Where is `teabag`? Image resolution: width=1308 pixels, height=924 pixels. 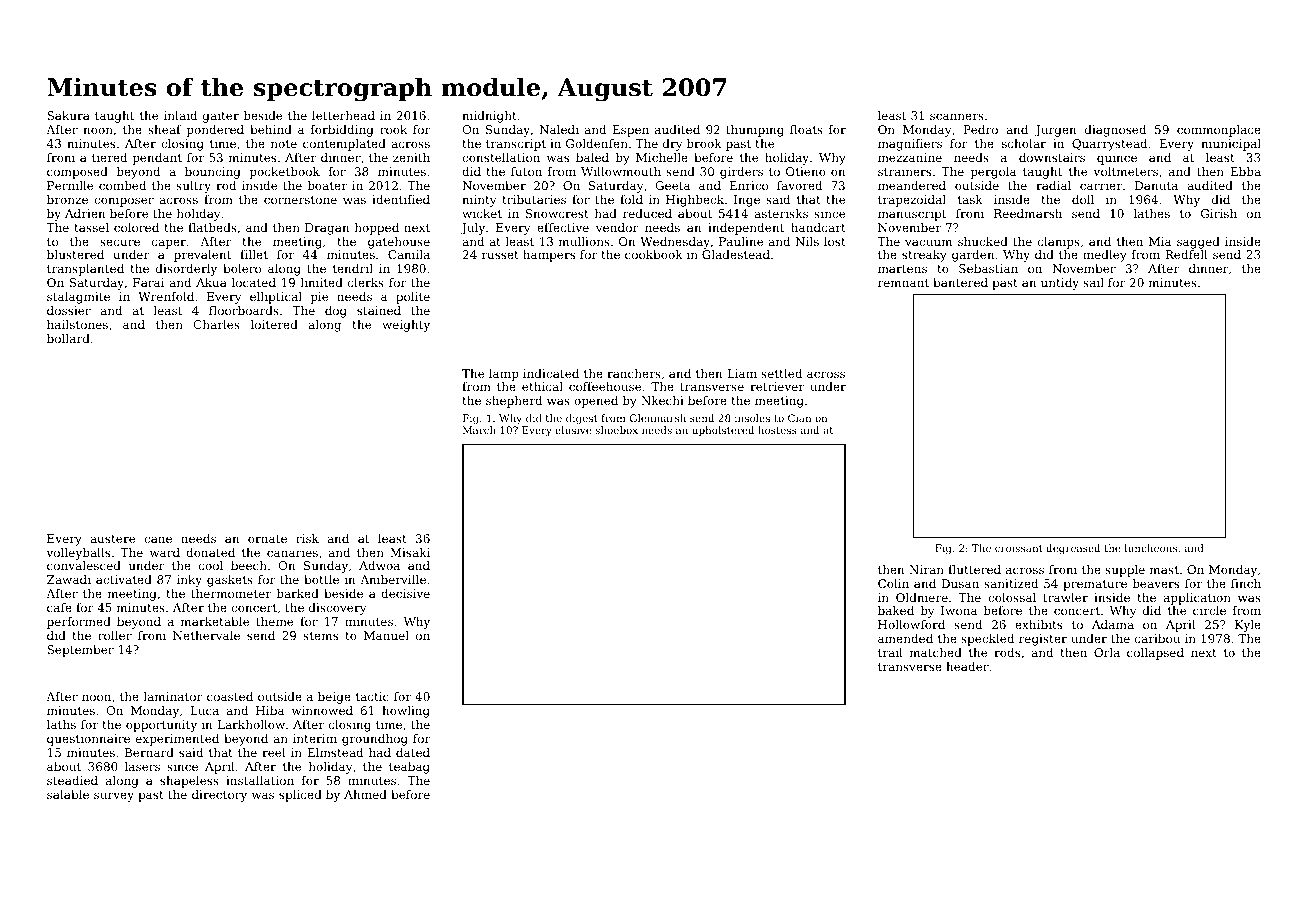
teabag is located at coordinates (409, 768).
